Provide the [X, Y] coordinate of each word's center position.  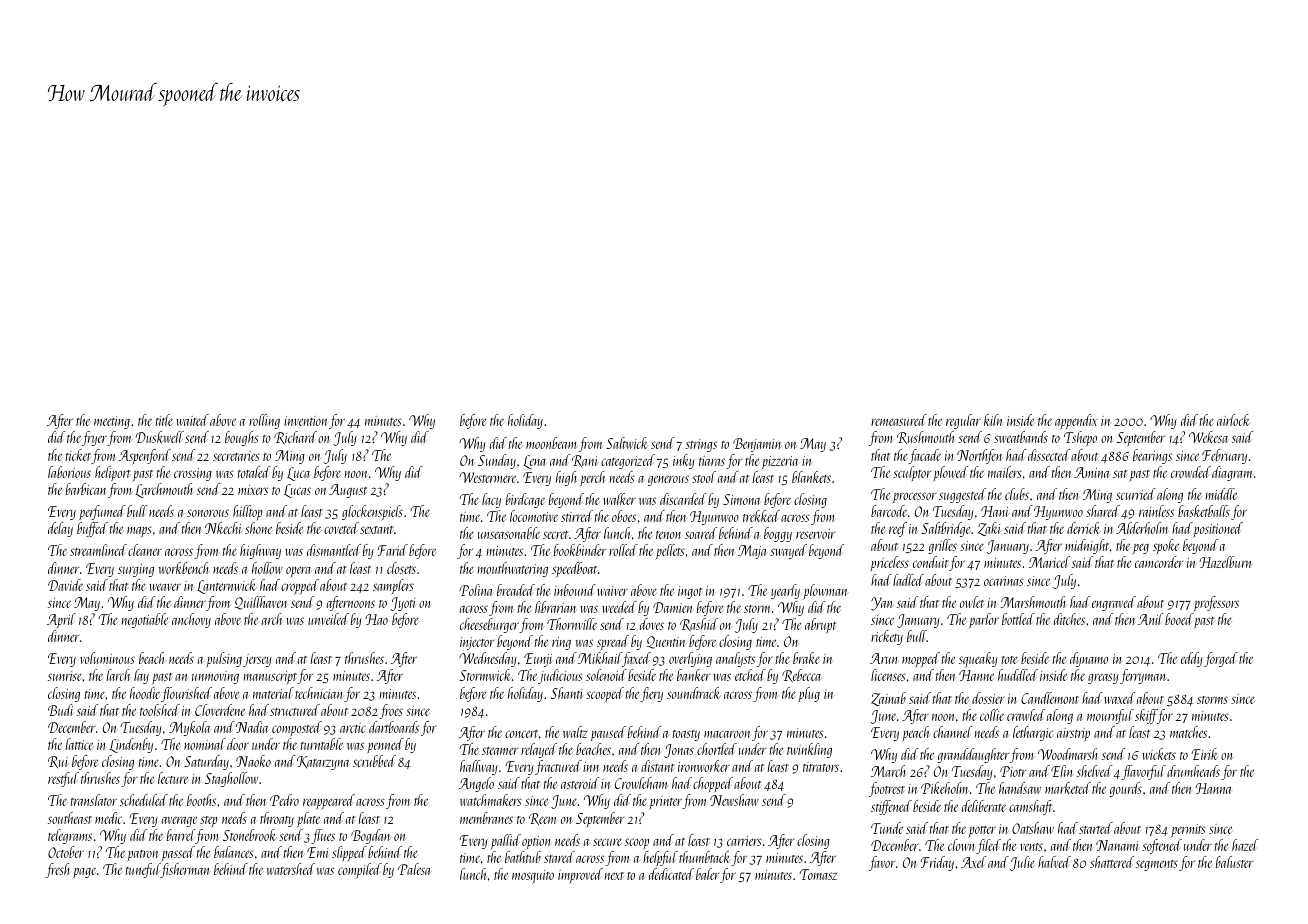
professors [1216, 603]
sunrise [65, 676]
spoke [1166, 547]
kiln [993, 420]
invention [306, 421]
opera [298, 572]
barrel [181, 835]
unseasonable [509, 533]
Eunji [538, 660]
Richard [295, 438]
